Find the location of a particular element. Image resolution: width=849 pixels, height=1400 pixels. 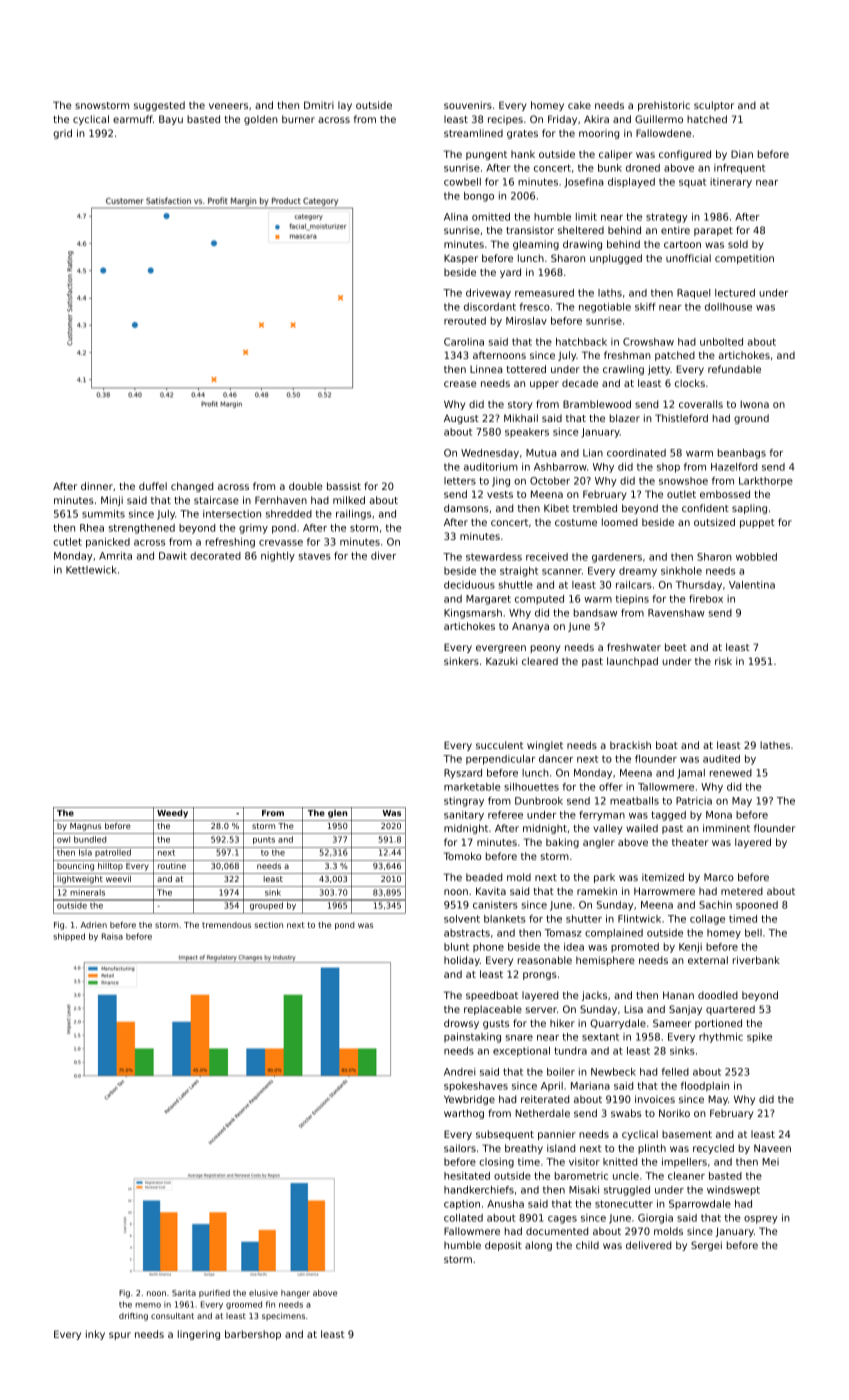

decorated is located at coordinates (215, 556).
